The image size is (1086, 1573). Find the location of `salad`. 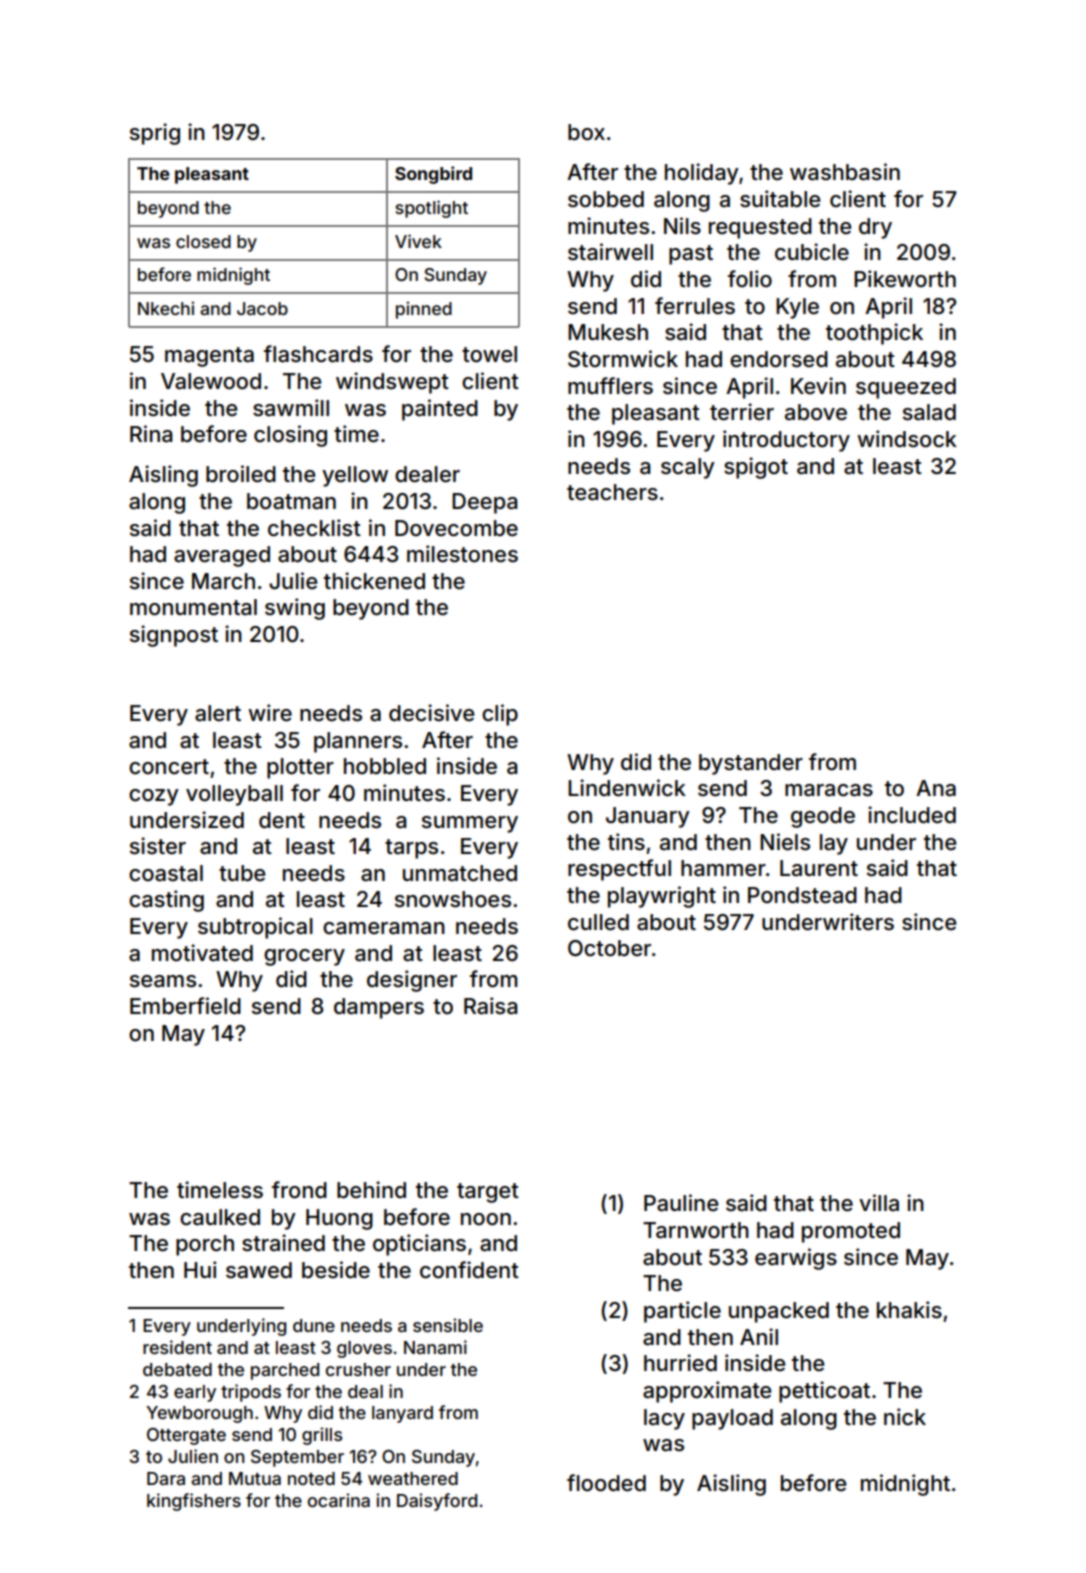

salad is located at coordinates (929, 412).
